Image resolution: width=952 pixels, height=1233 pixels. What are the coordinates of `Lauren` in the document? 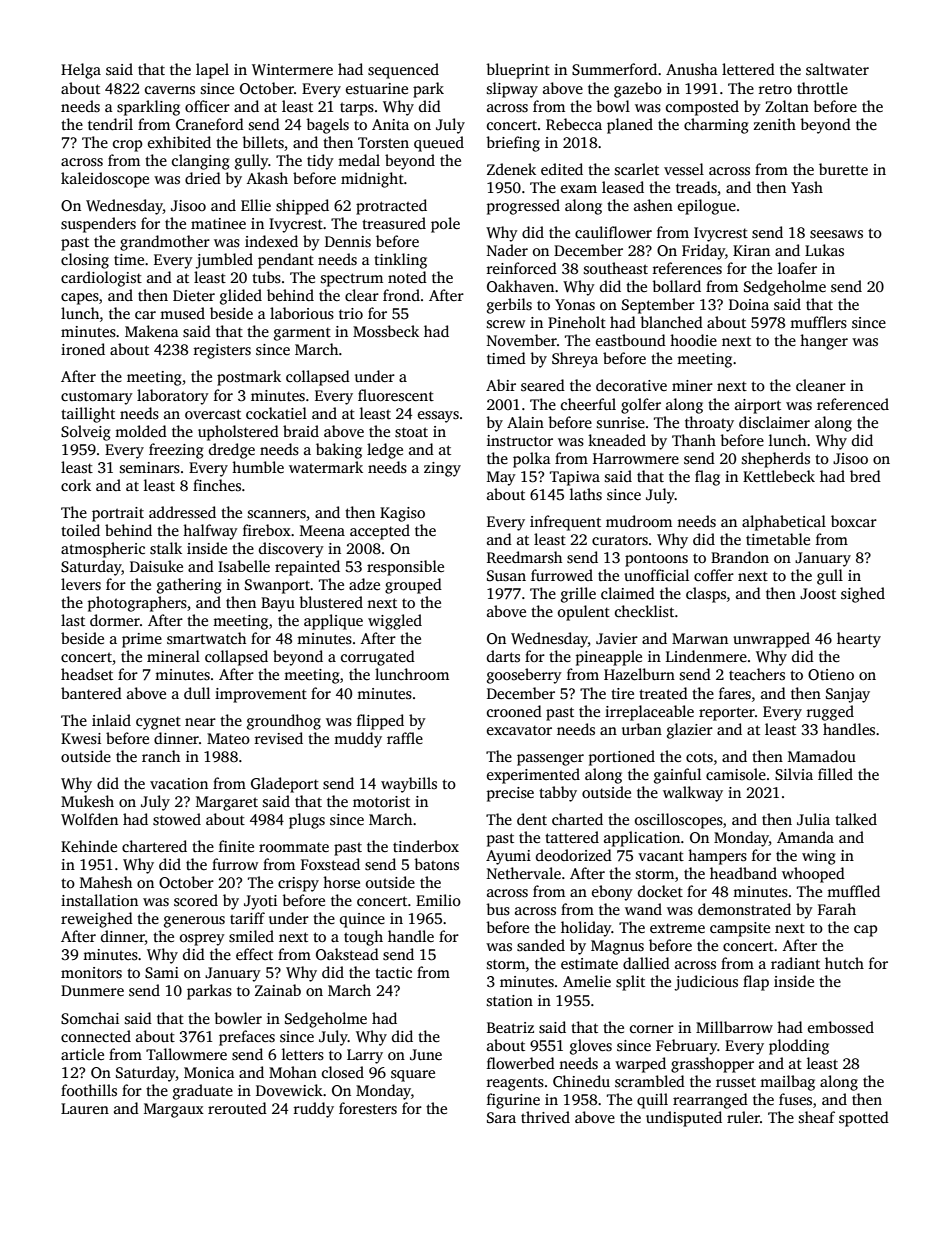 It's located at (85, 1108).
